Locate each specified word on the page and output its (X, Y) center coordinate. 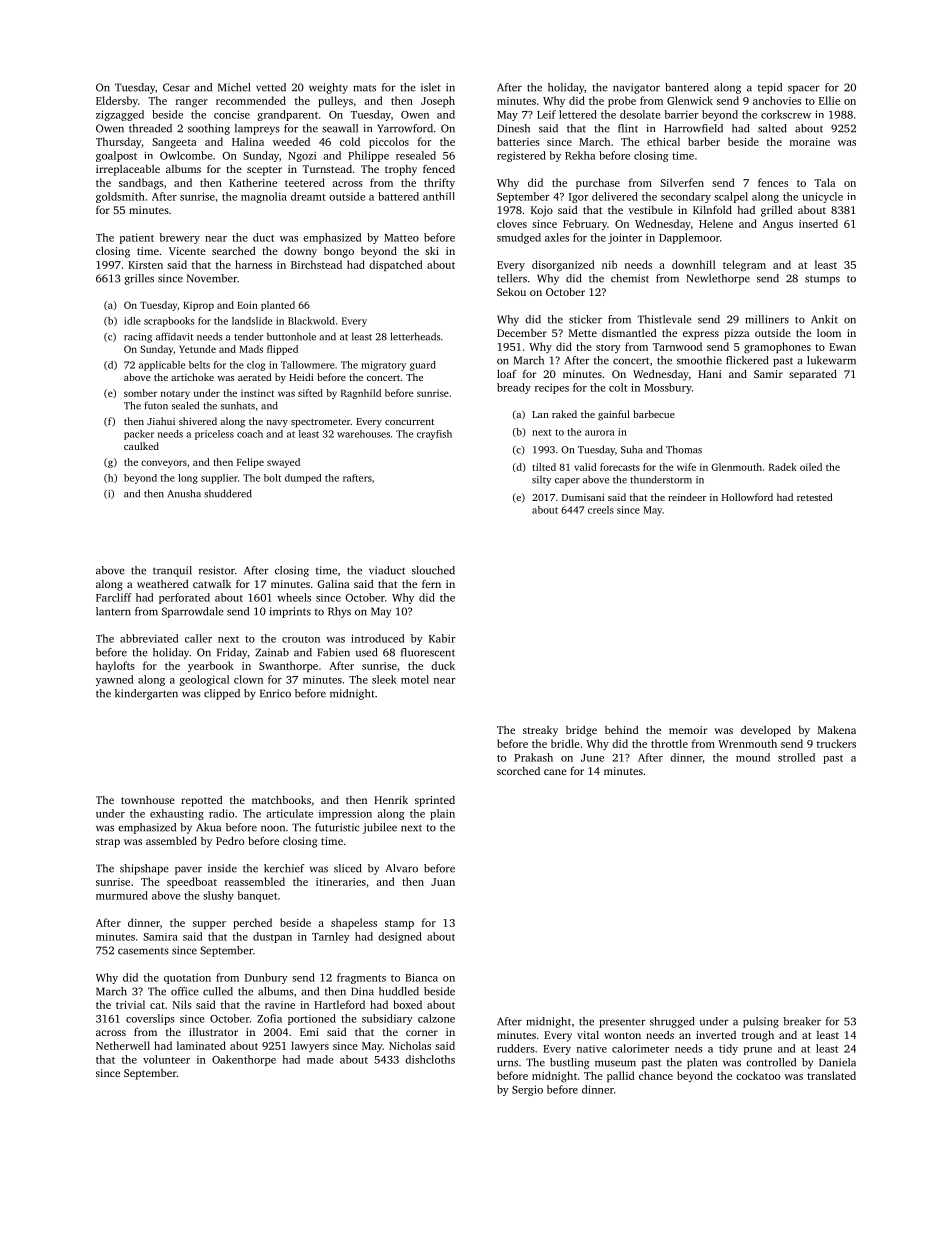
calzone (436, 1018)
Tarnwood (677, 346)
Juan (443, 882)
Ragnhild (361, 394)
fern (431, 584)
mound (753, 757)
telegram (744, 266)
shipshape (144, 869)
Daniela (837, 1062)
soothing (209, 129)
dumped (303, 479)
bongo (339, 252)
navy (277, 424)
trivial (130, 1004)
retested (815, 497)
